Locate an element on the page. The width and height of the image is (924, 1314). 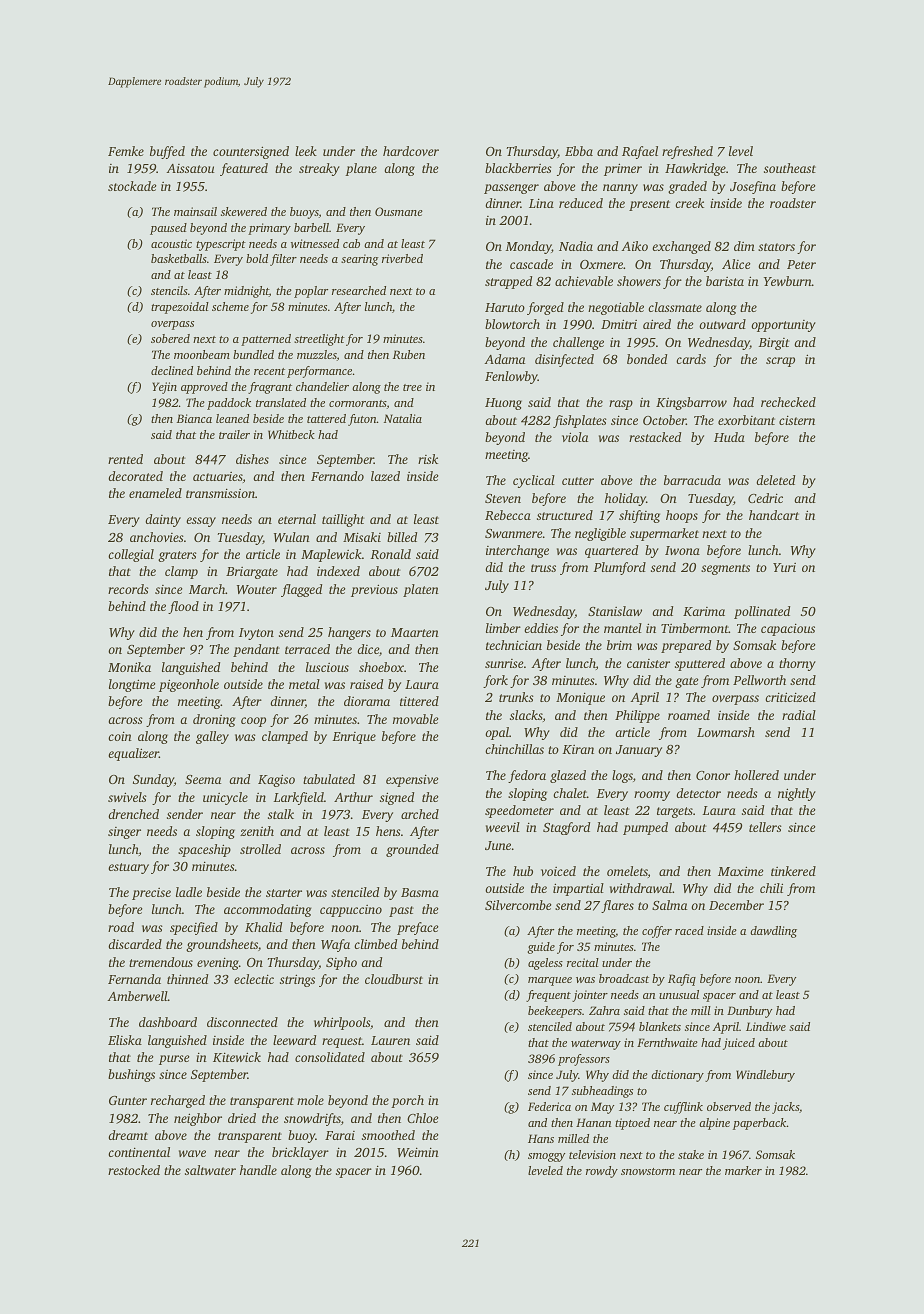
diorama is located at coordinates (367, 701).
